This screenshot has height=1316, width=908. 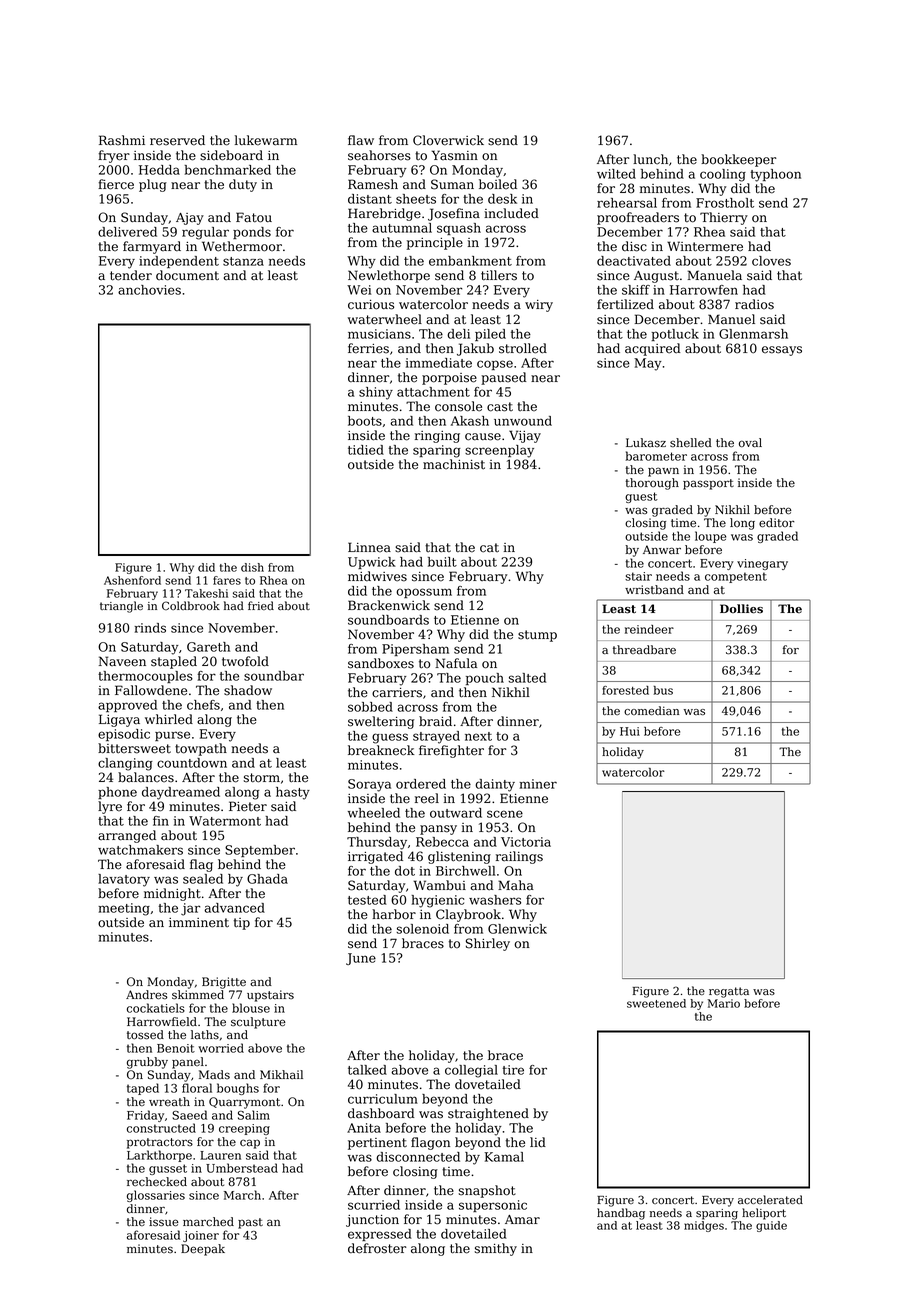 What do you see at coordinates (527, 678) in the screenshot?
I see `salted` at bounding box center [527, 678].
